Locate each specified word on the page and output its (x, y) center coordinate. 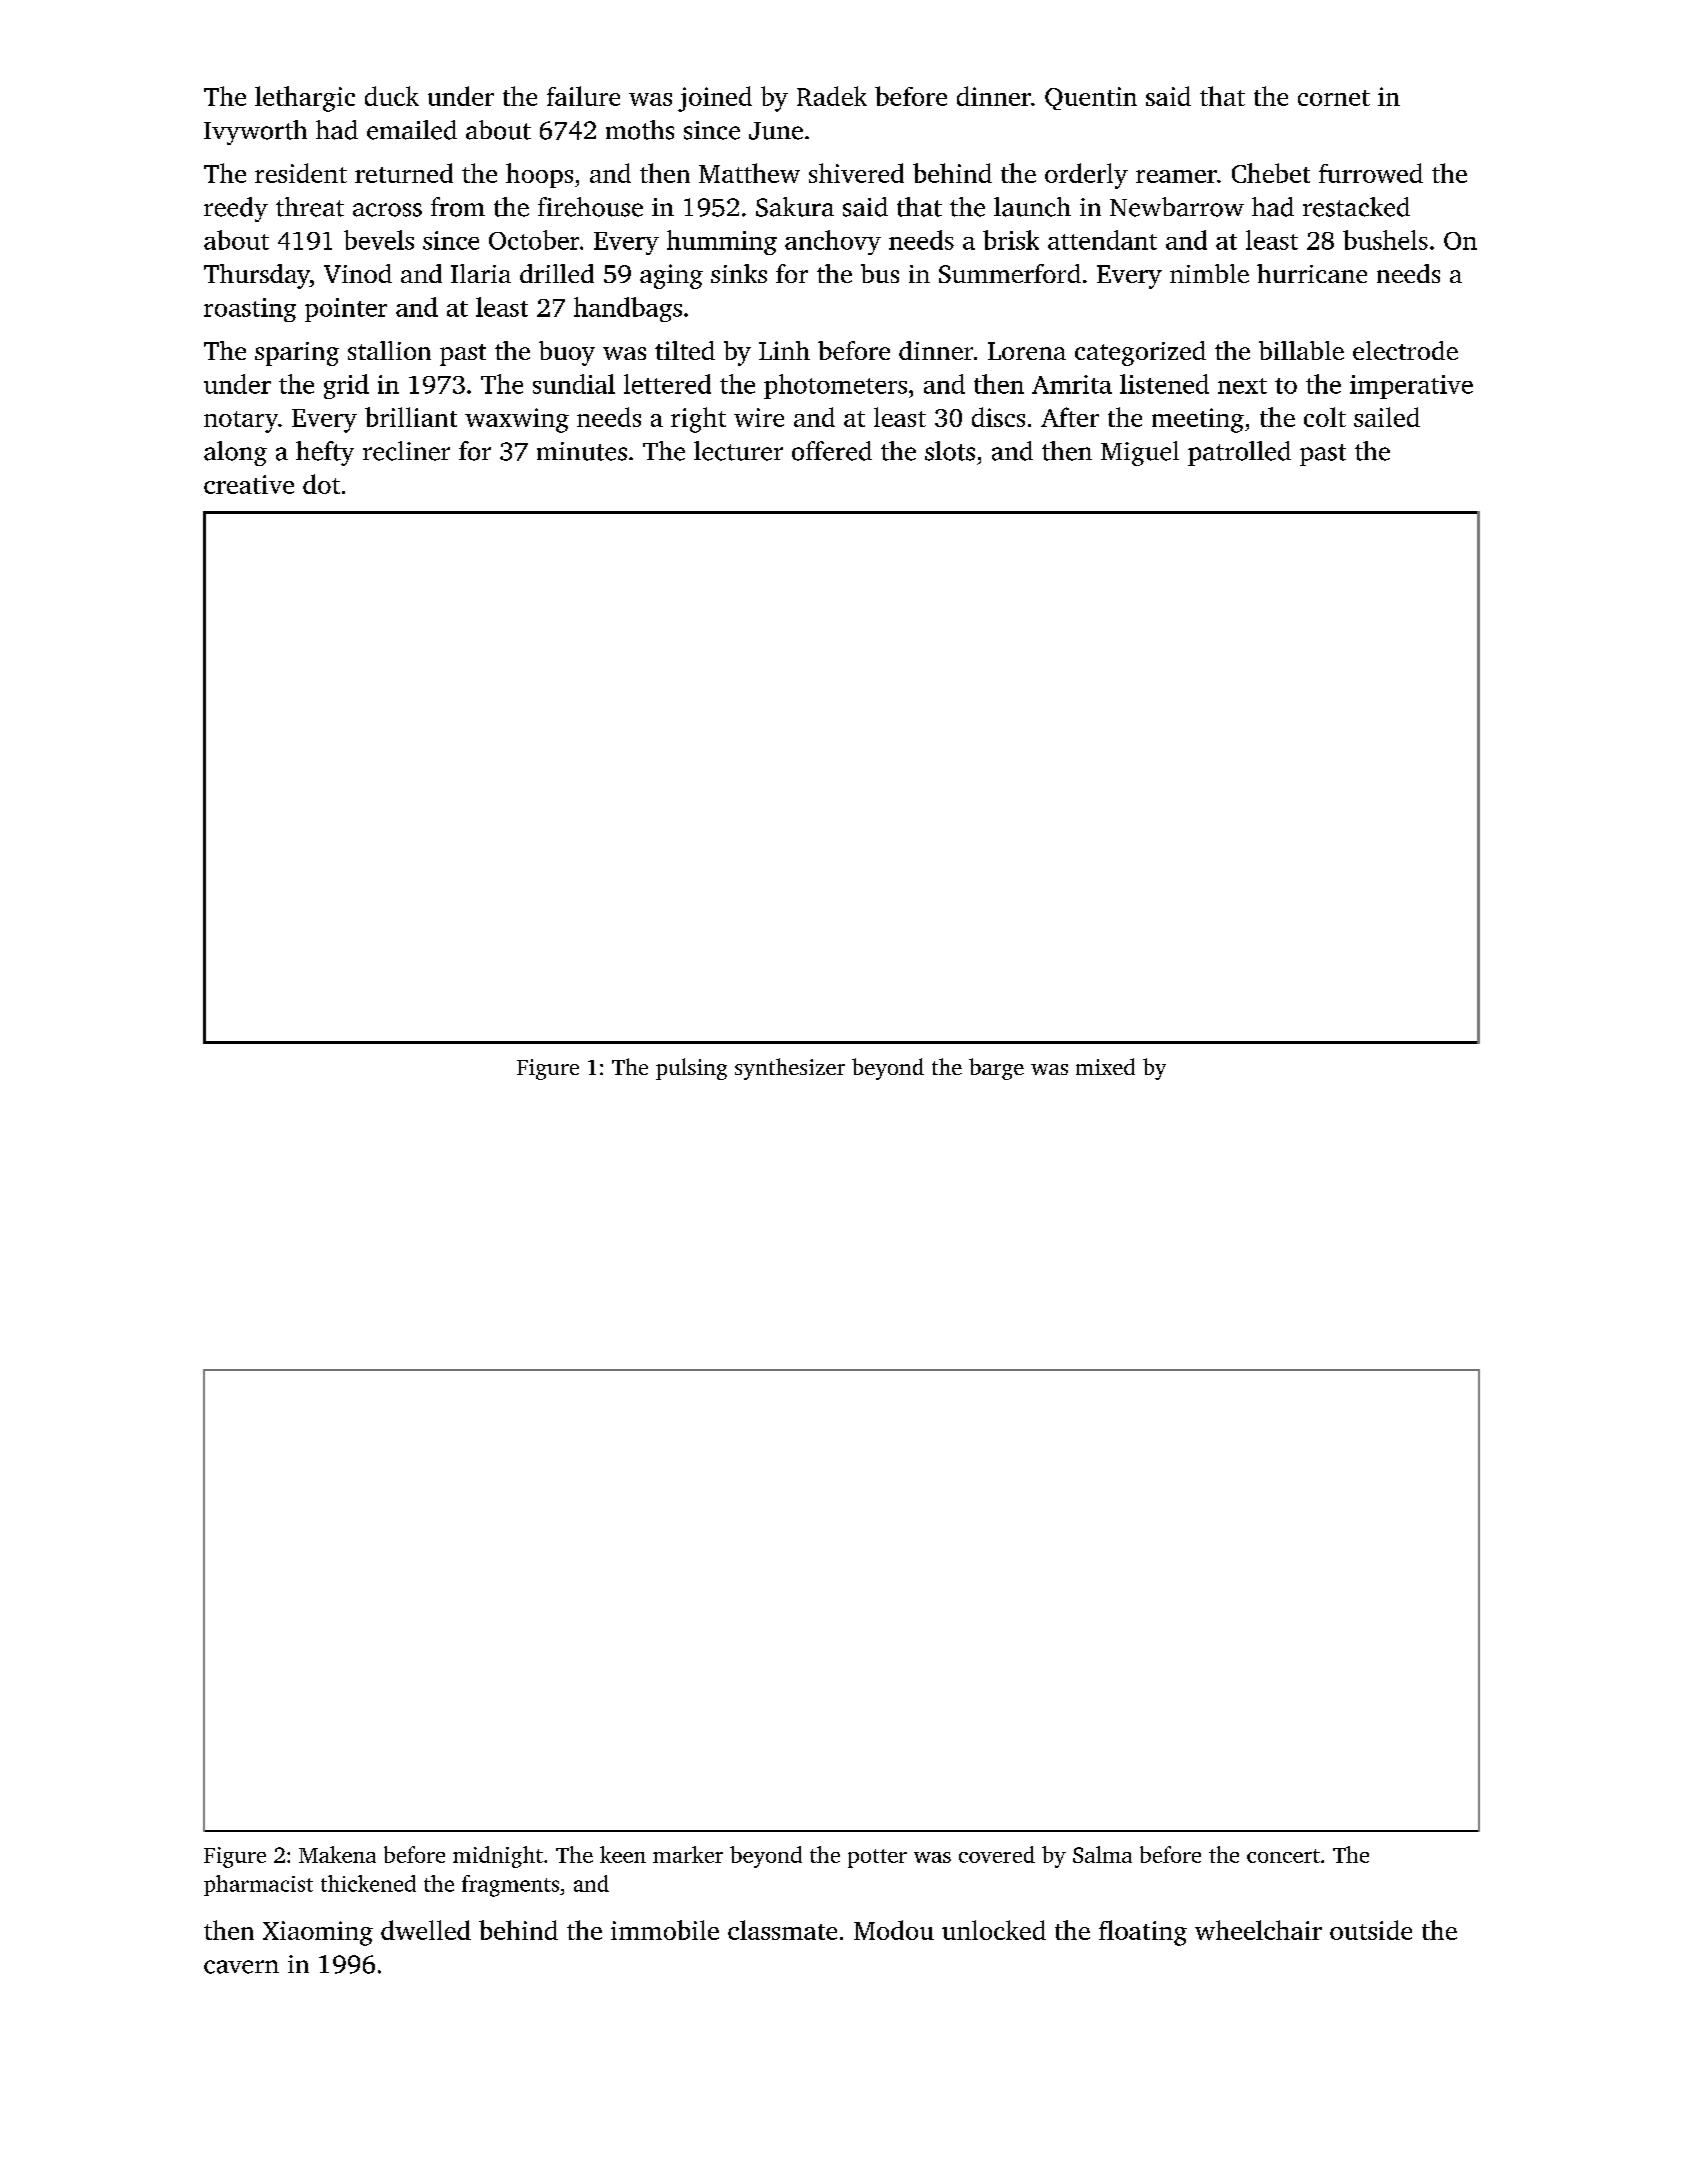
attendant (1102, 240)
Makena (337, 1854)
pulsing (691, 1069)
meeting (1198, 420)
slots (950, 451)
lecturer (738, 451)
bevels (379, 240)
